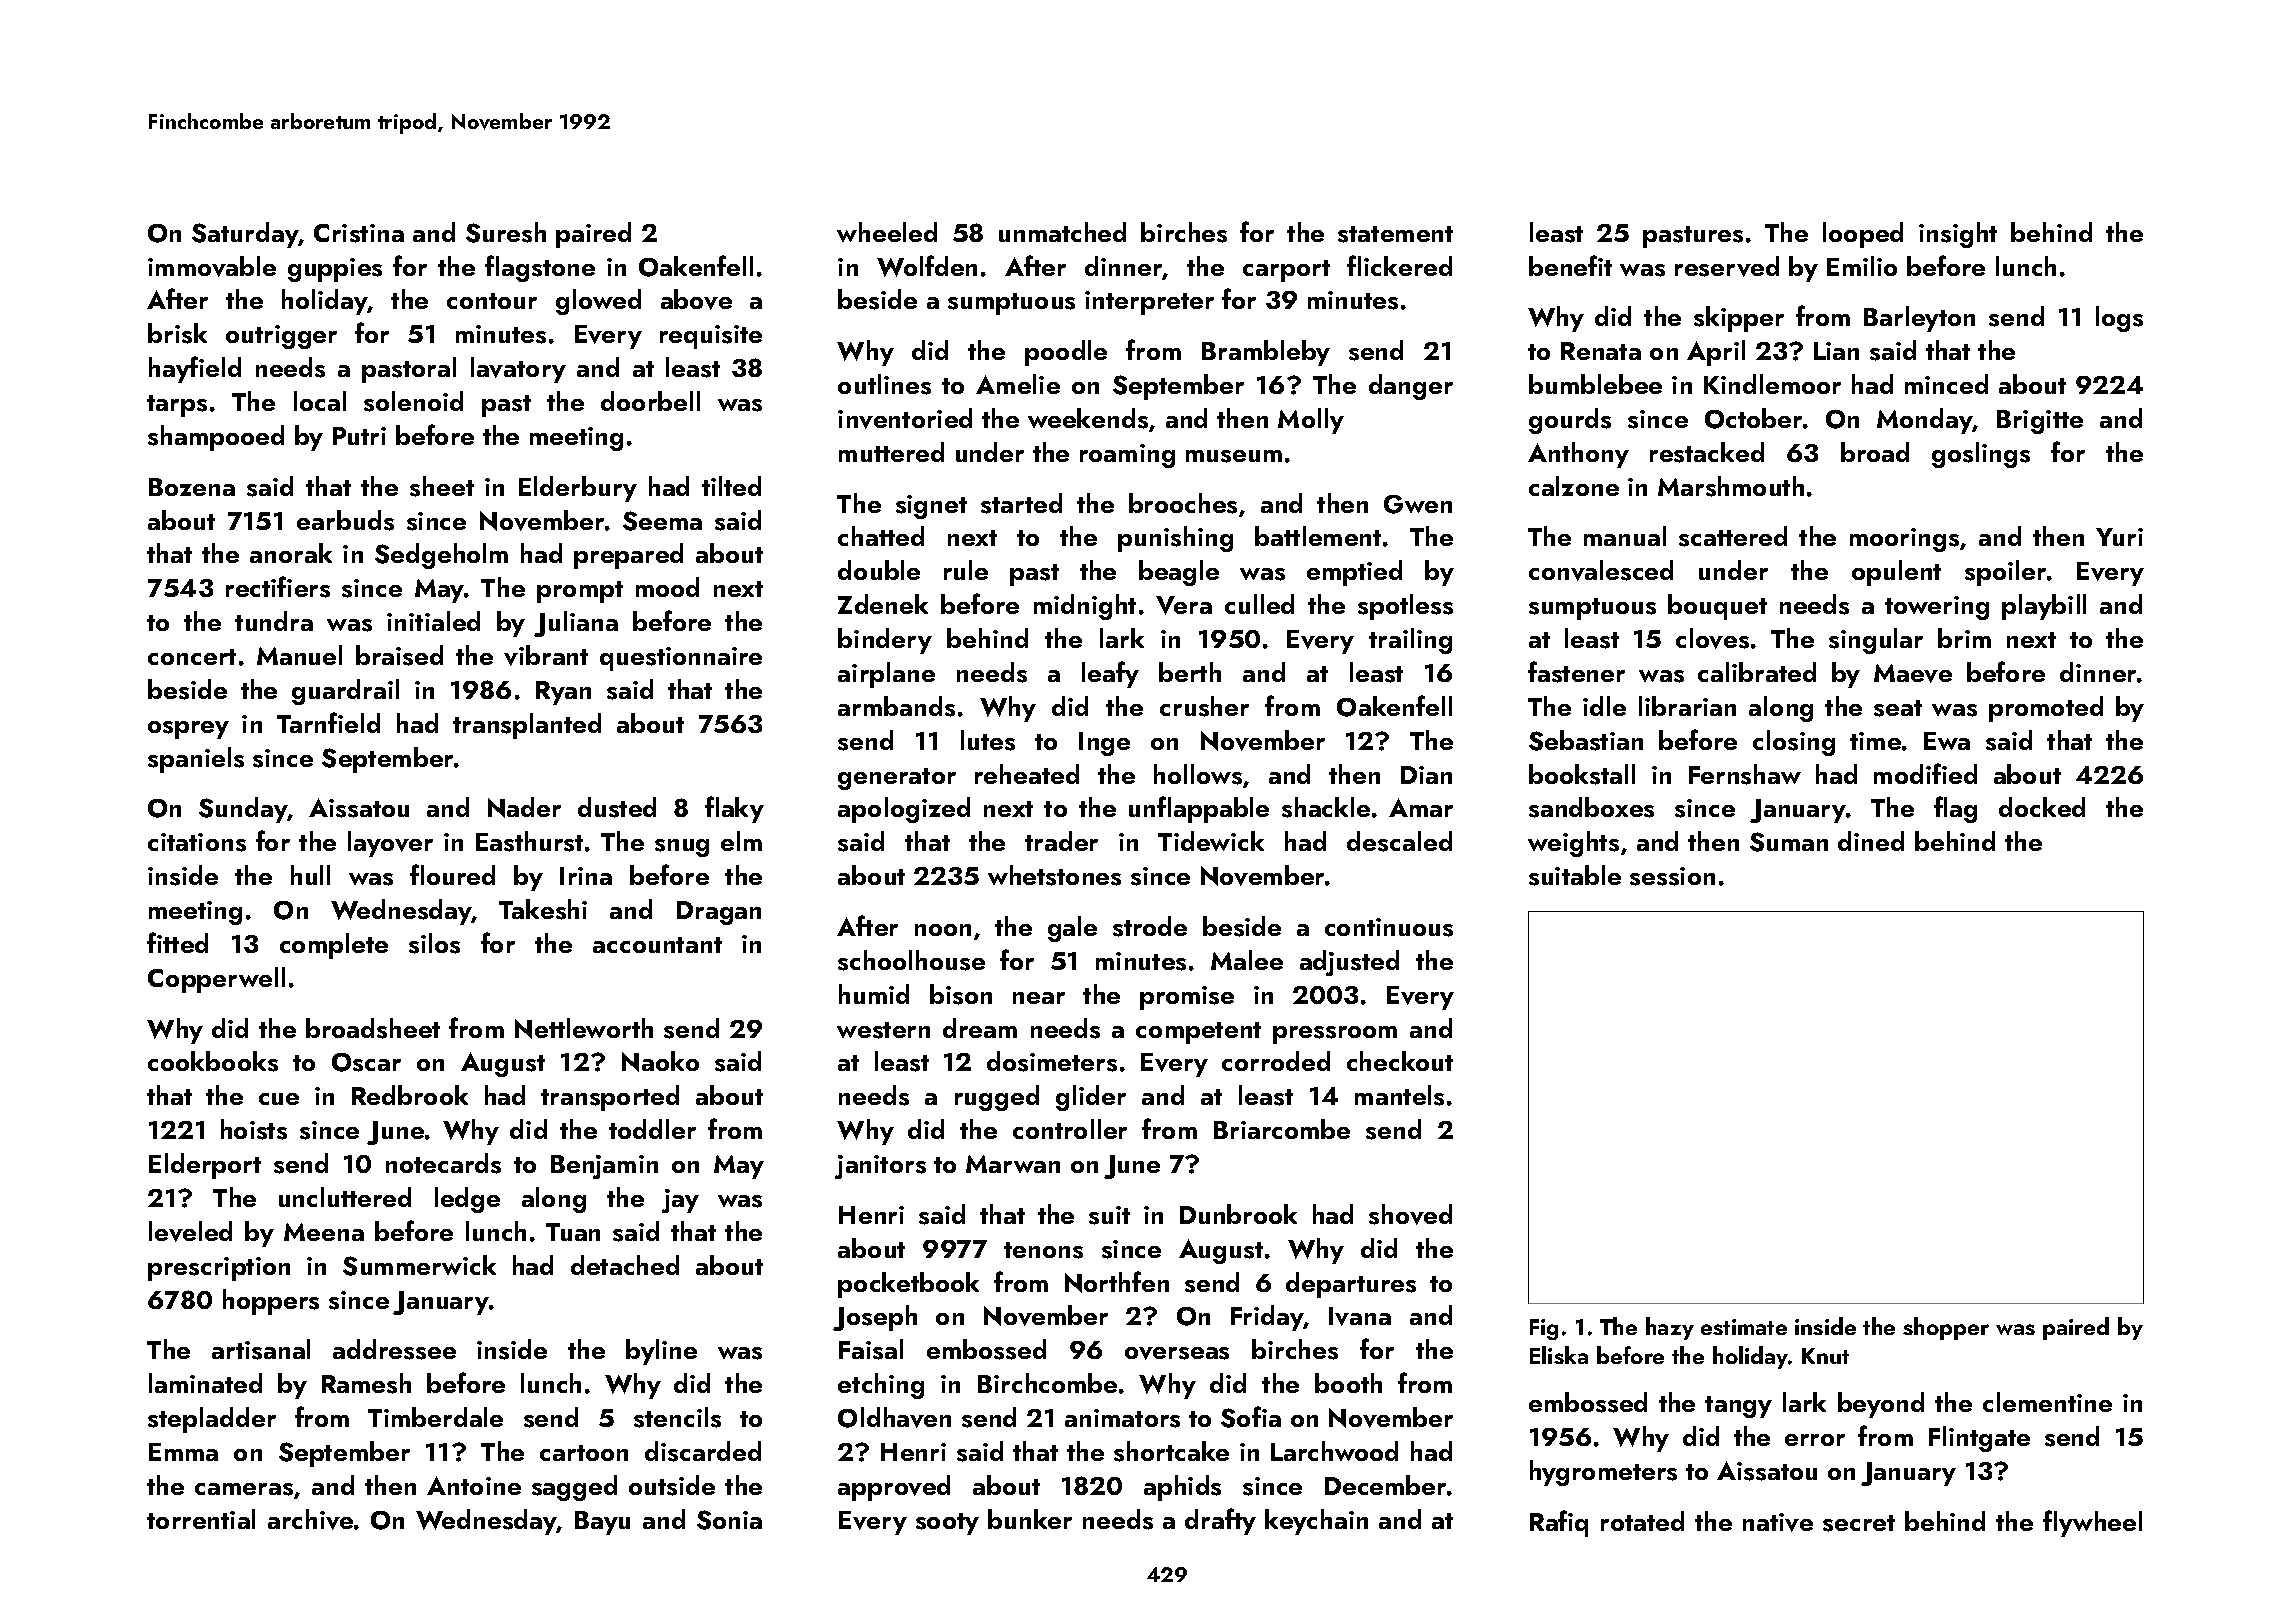 Image resolution: width=2292 pixels, height=1620 pixels. Describe the element at coordinates (177, 942) in the screenshot. I see `fitted` at that location.
